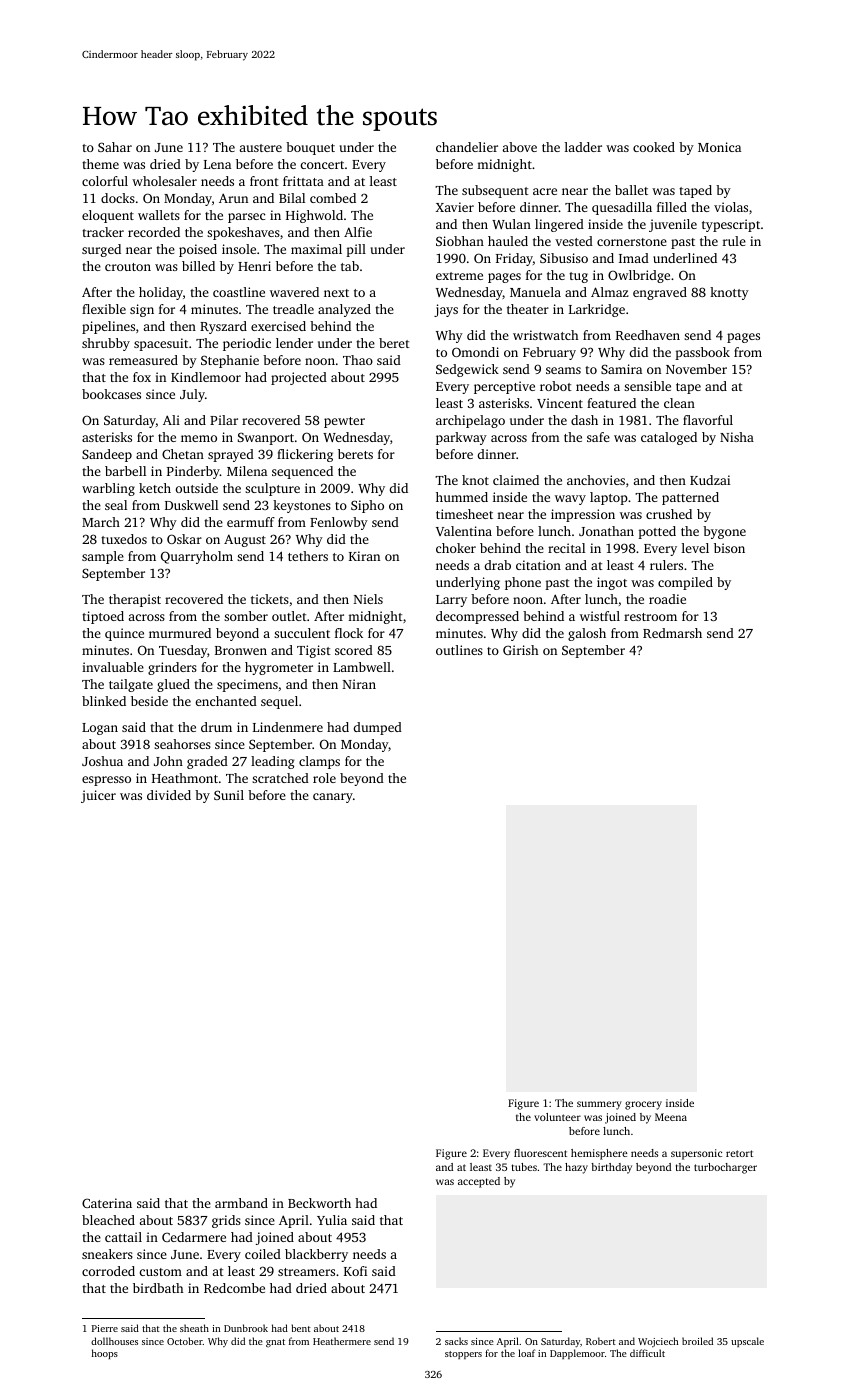  I want to click on tethers, so click(308, 556).
